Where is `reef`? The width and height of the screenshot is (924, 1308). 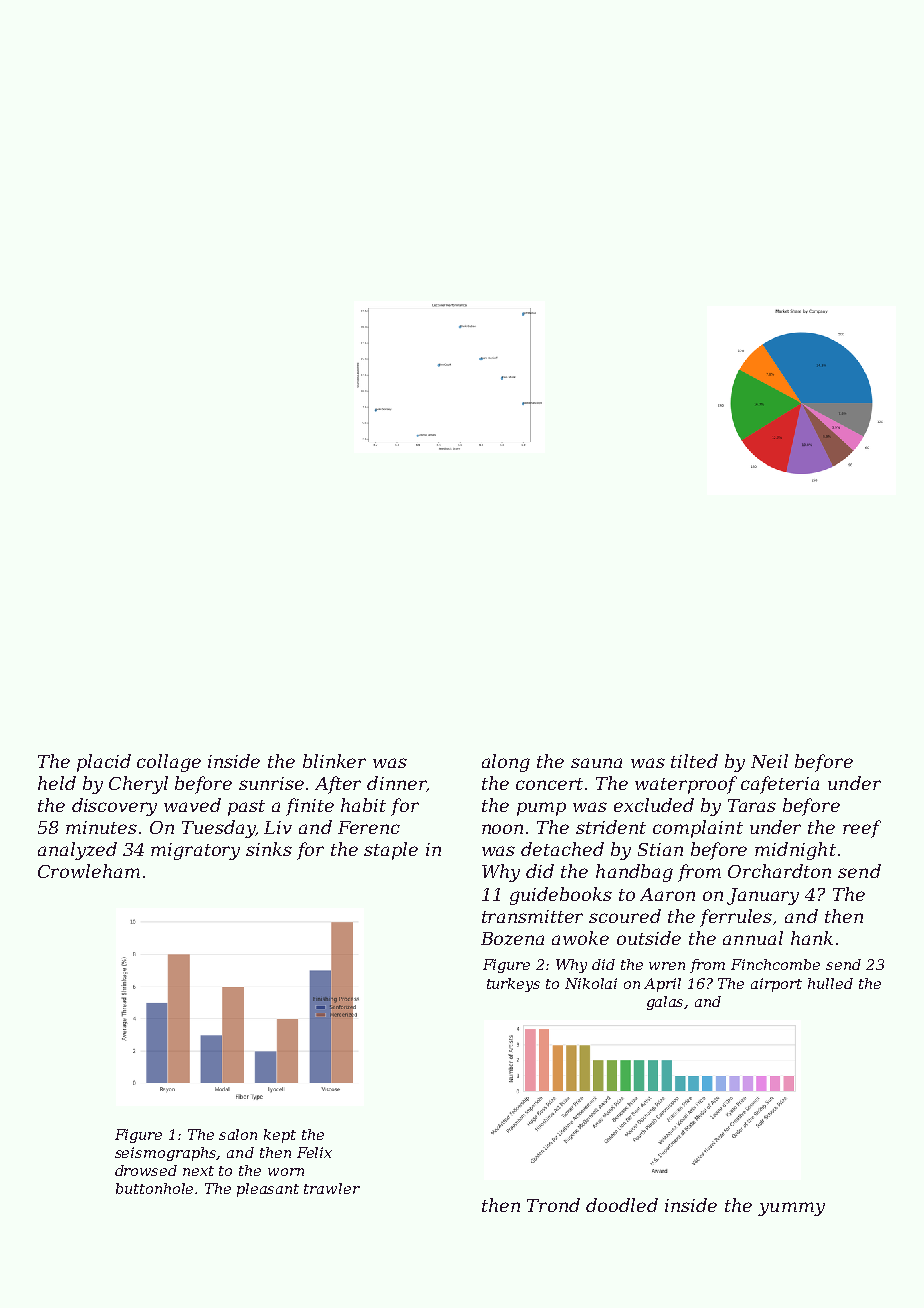 reef is located at coordinates (862, 829).
